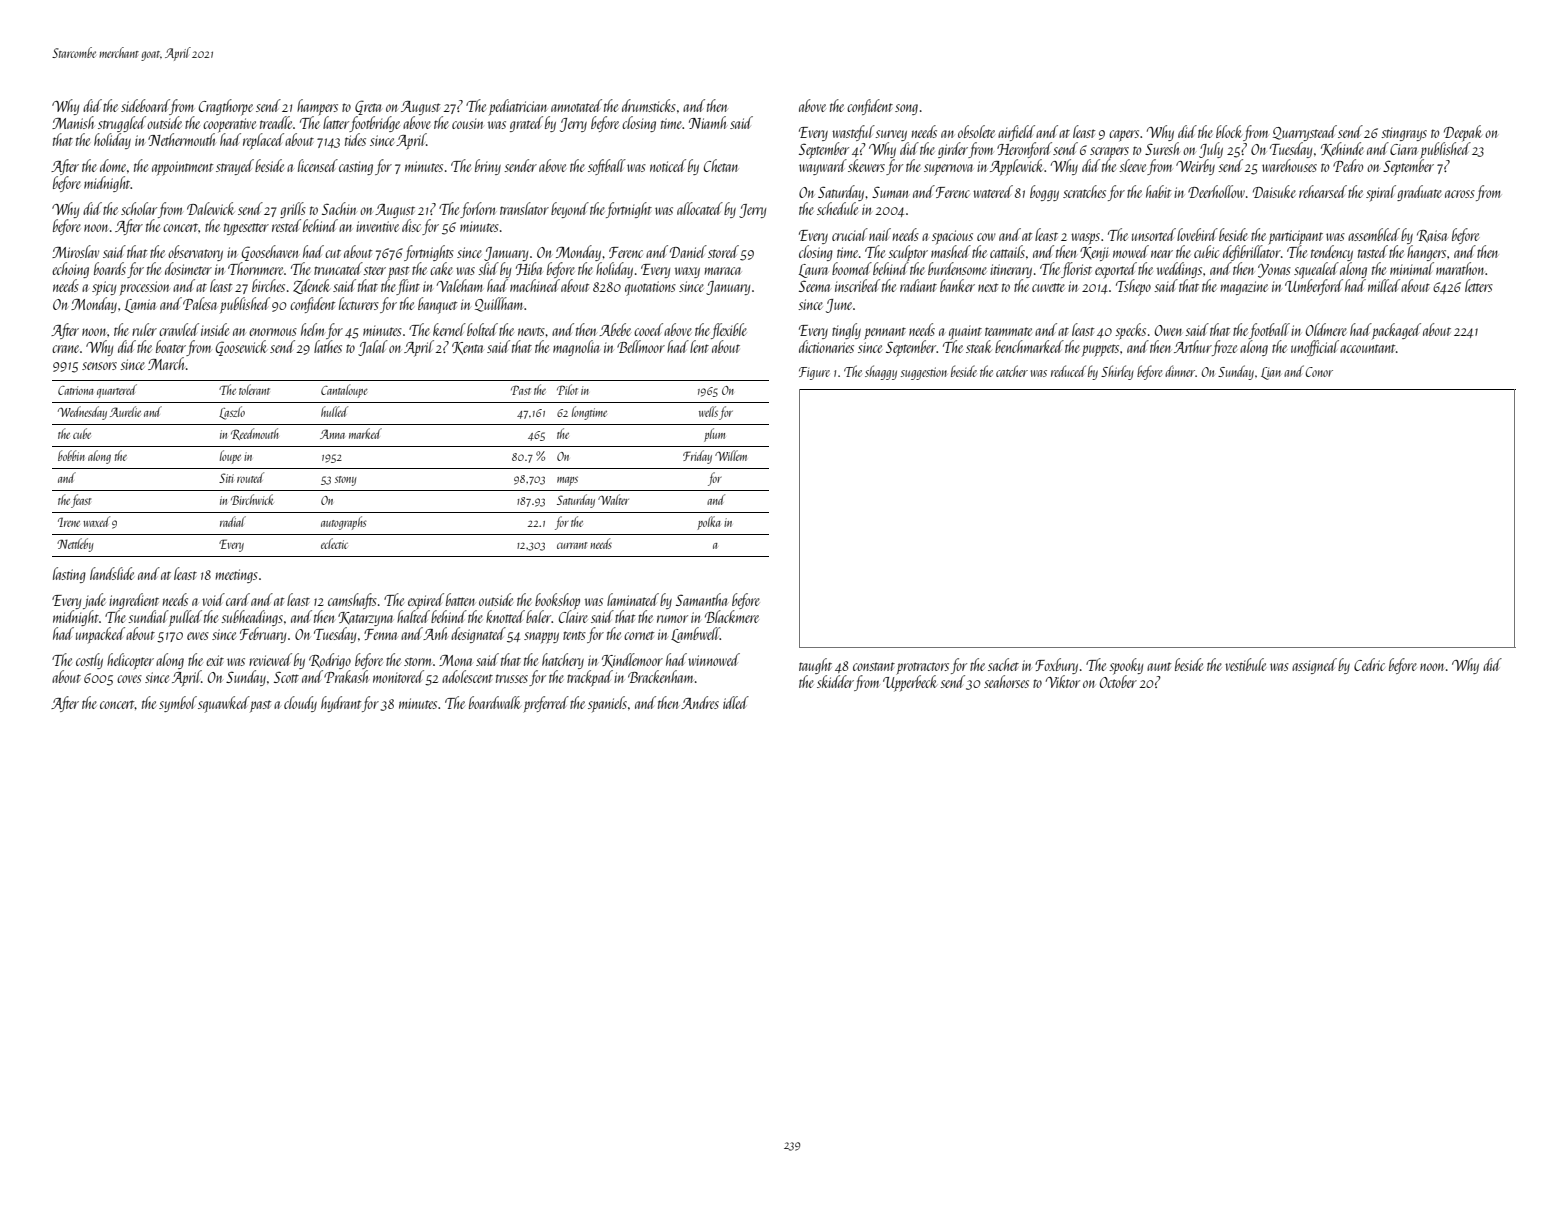  I want to click on Quarrystead, so click(1305, 133).
